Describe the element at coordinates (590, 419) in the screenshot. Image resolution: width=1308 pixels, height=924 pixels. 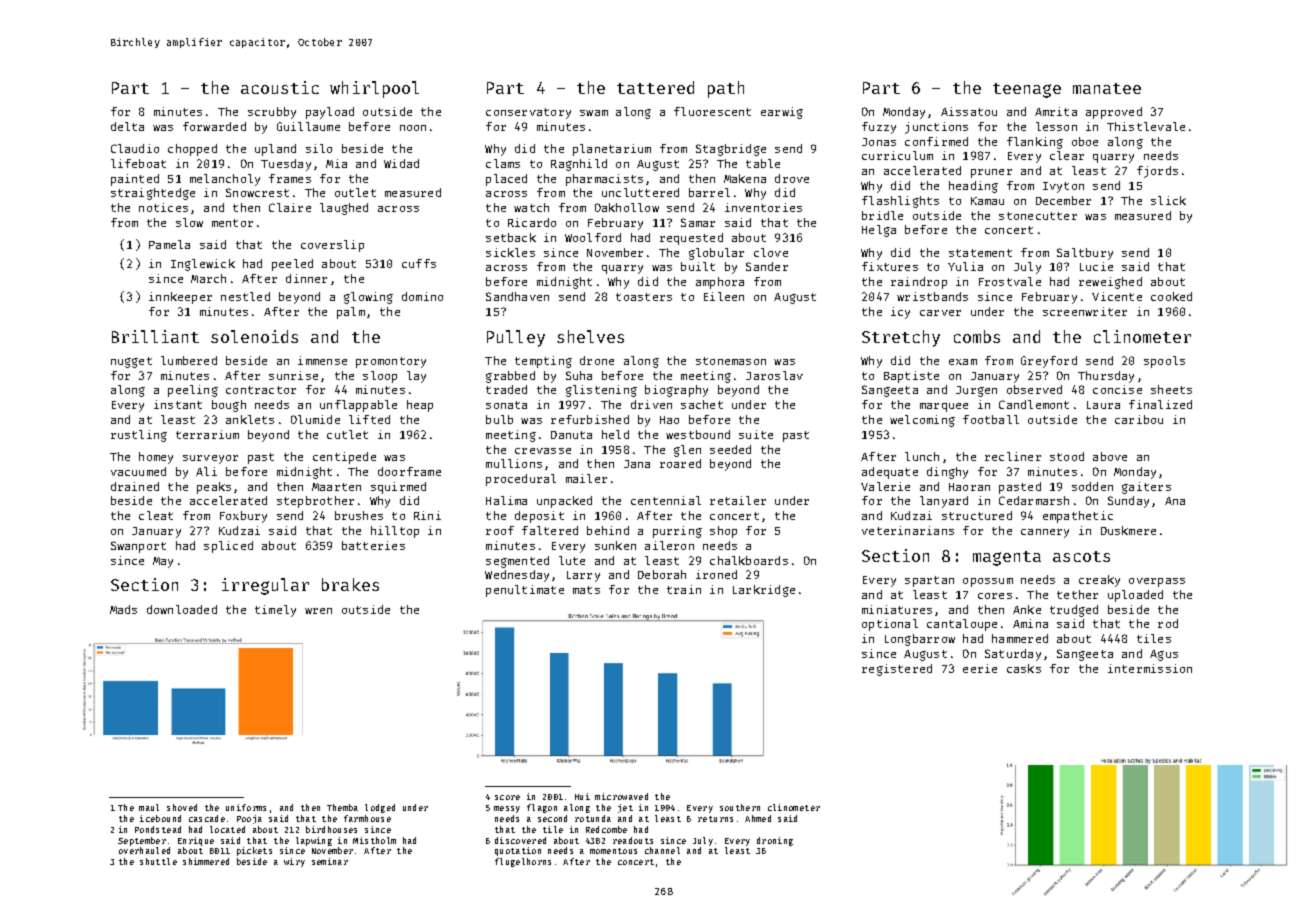
I see `refurbished` at that location.
